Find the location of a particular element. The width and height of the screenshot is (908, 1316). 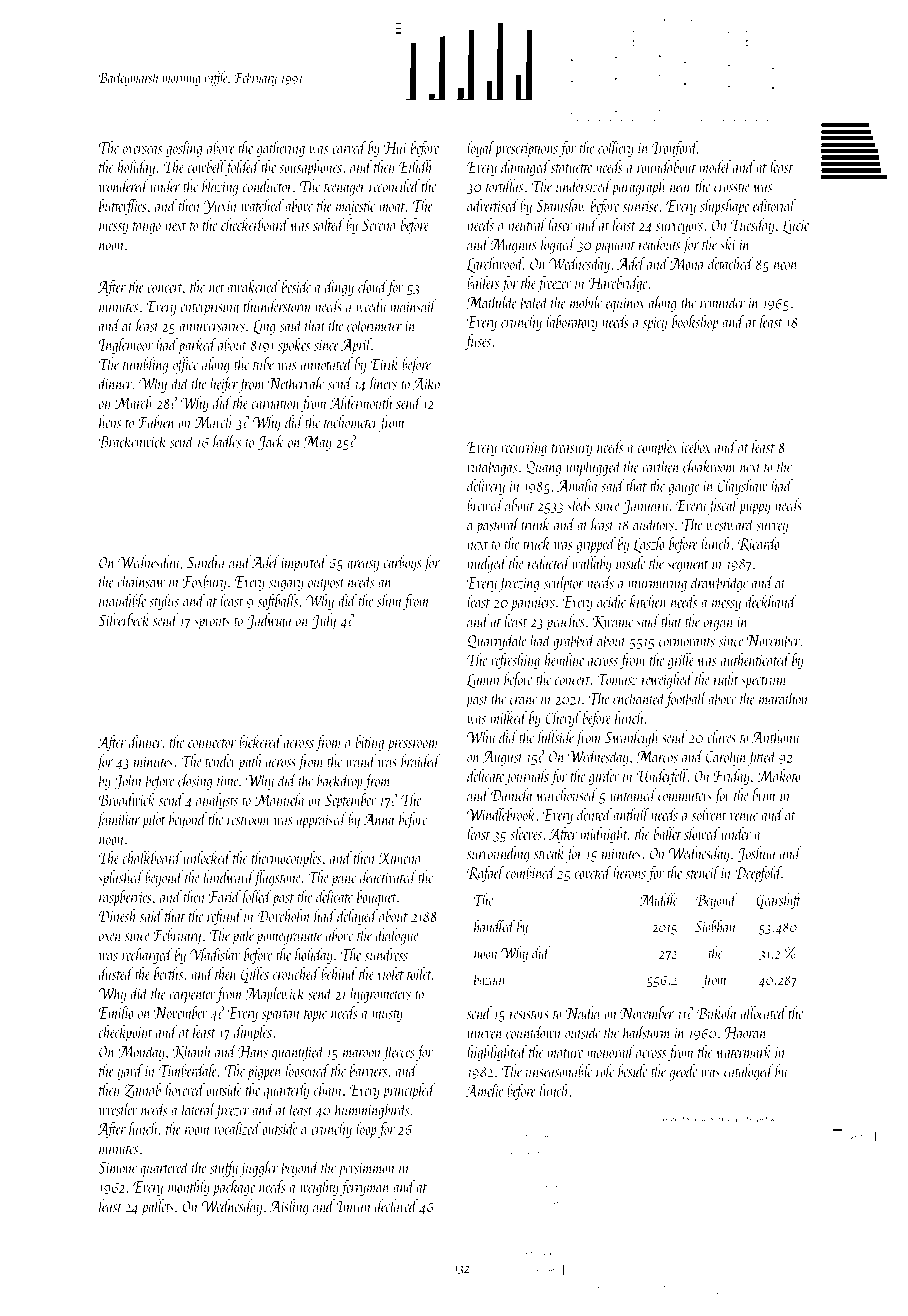

bookshop is located at coordinates (695, 323).
